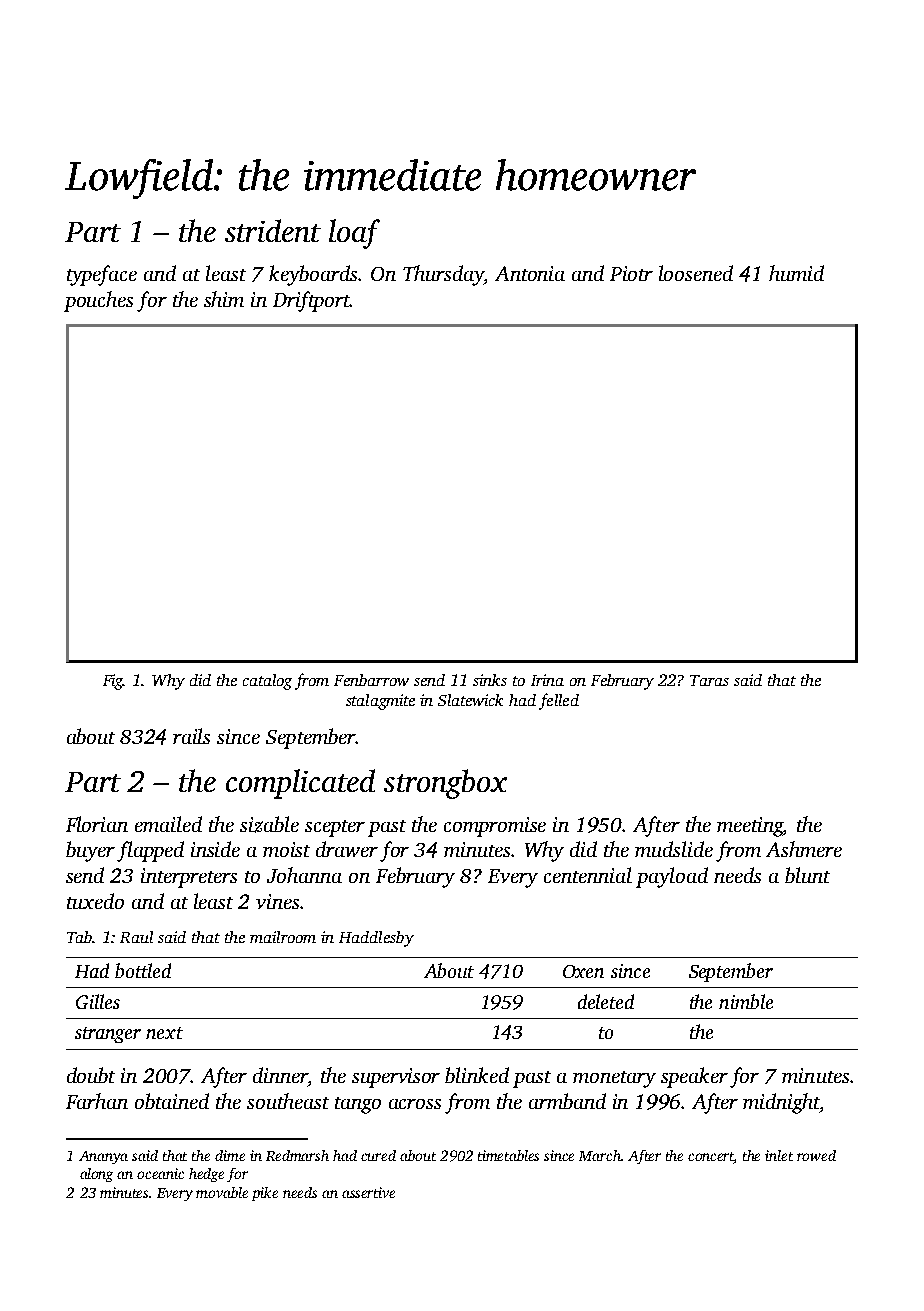 The width and height of the document is (924, 1311). What do you see at coordinates (508, 1155) in the document?
I see `timetables` at bounding box center [508, 1155].
